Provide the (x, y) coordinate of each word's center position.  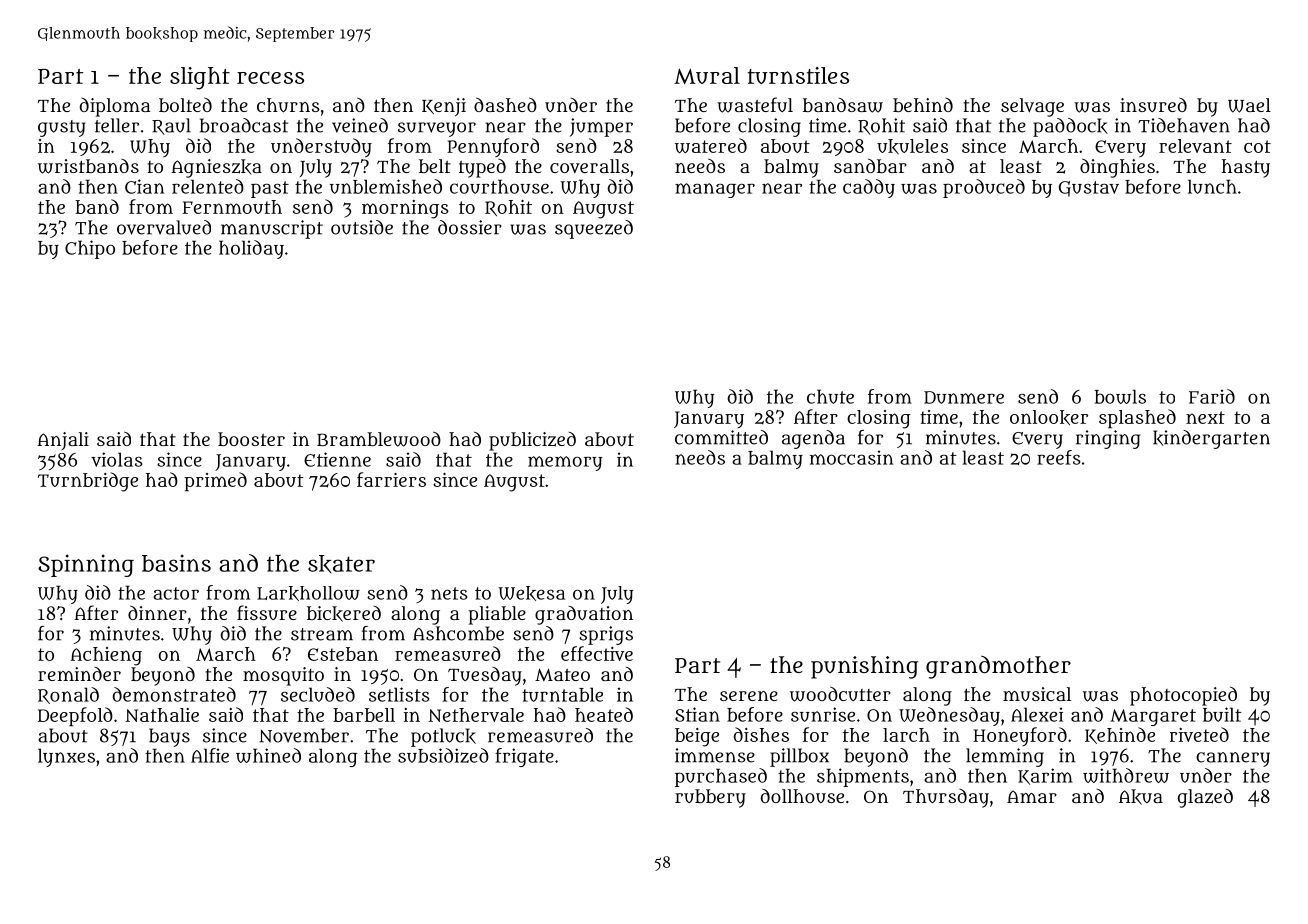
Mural (707, 75)
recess (270, 78)
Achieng (106, 656)
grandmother (998, 667)
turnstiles (798, 75)
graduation (584, 615)
